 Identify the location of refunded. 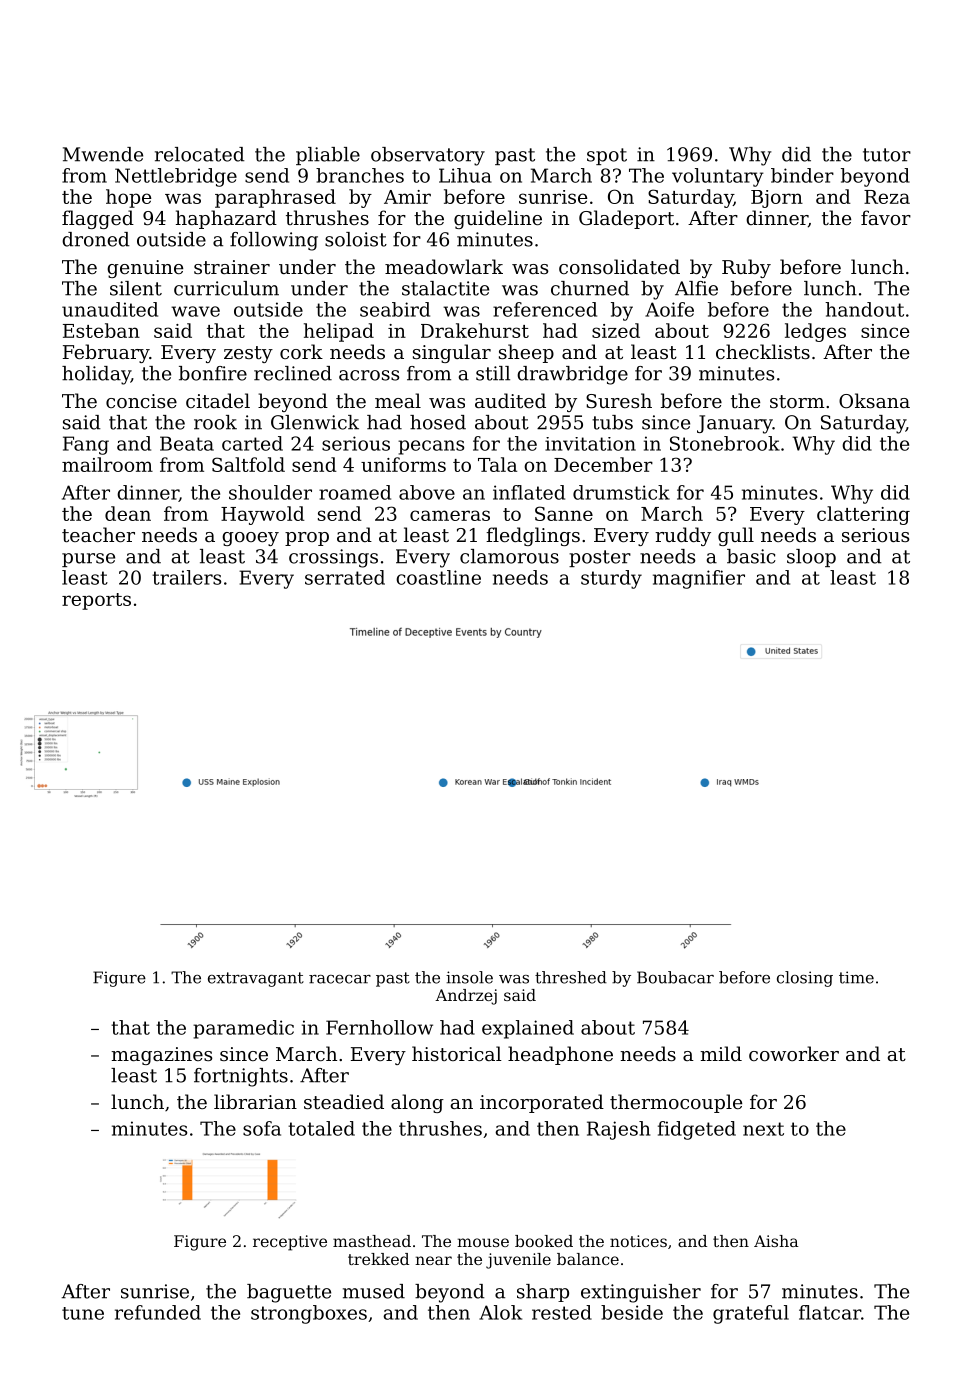
(158, 1312).
